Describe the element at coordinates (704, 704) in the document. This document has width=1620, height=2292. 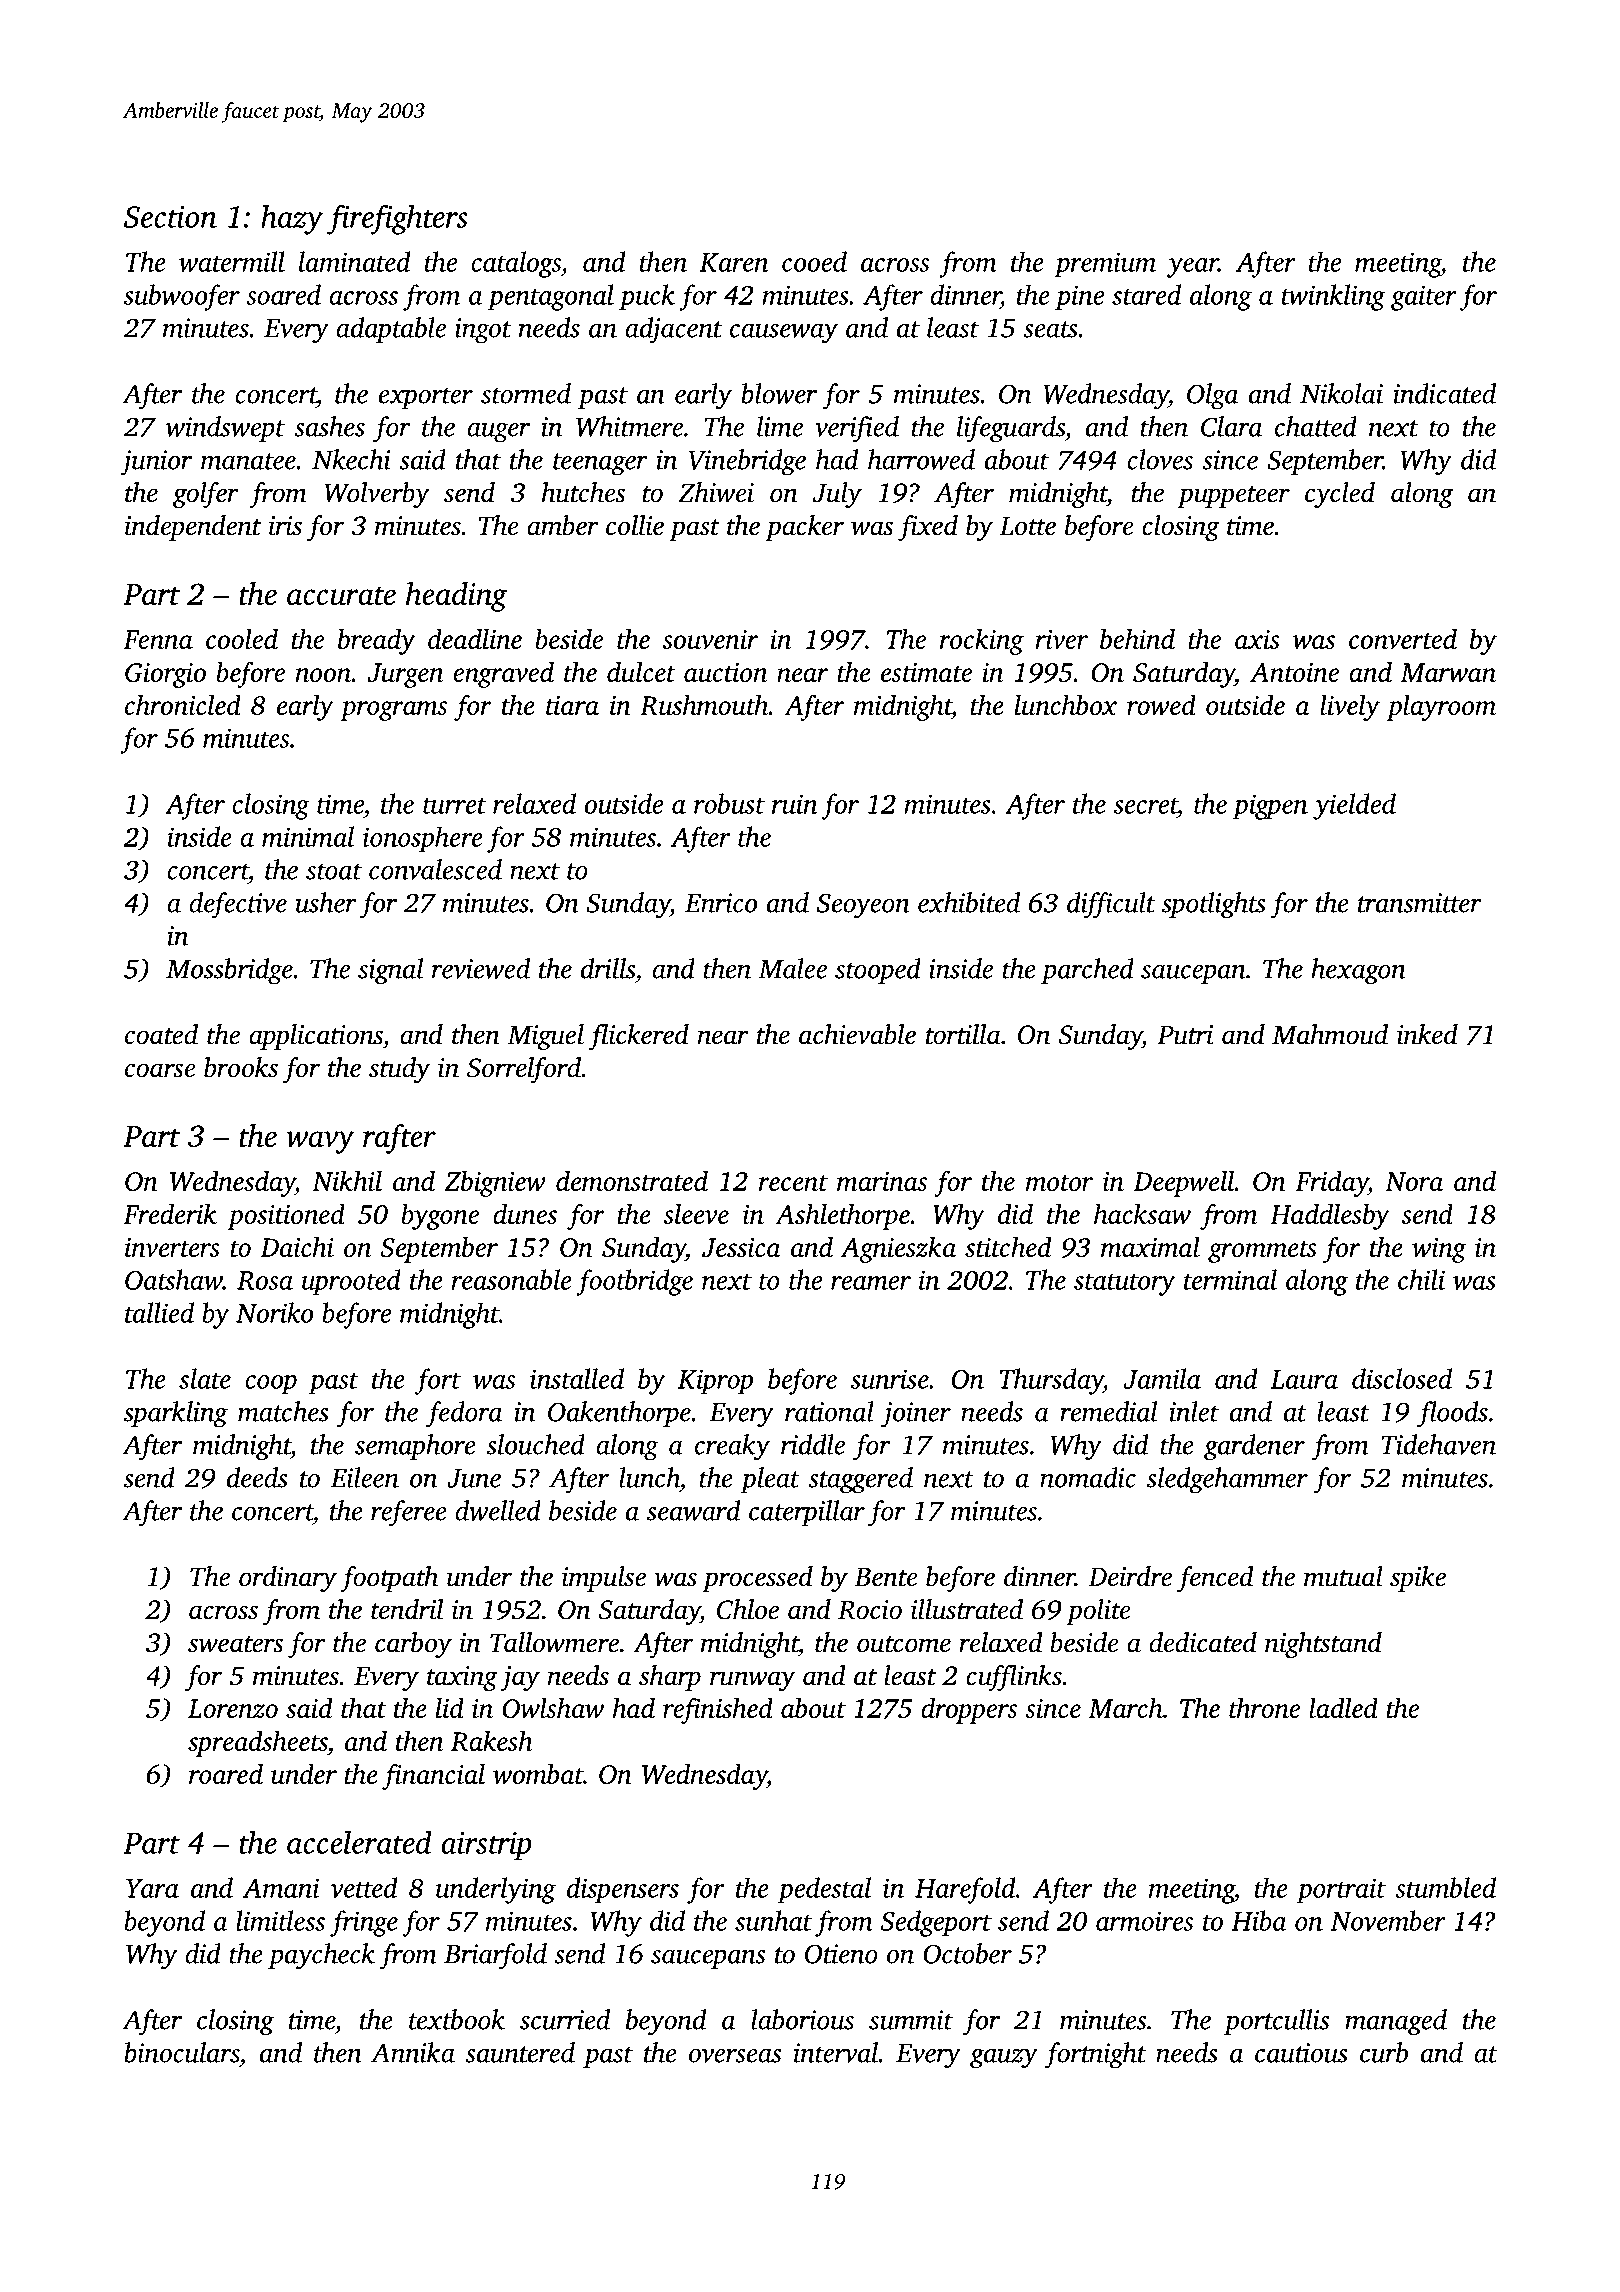
I see `Rushmouth` at that location.
